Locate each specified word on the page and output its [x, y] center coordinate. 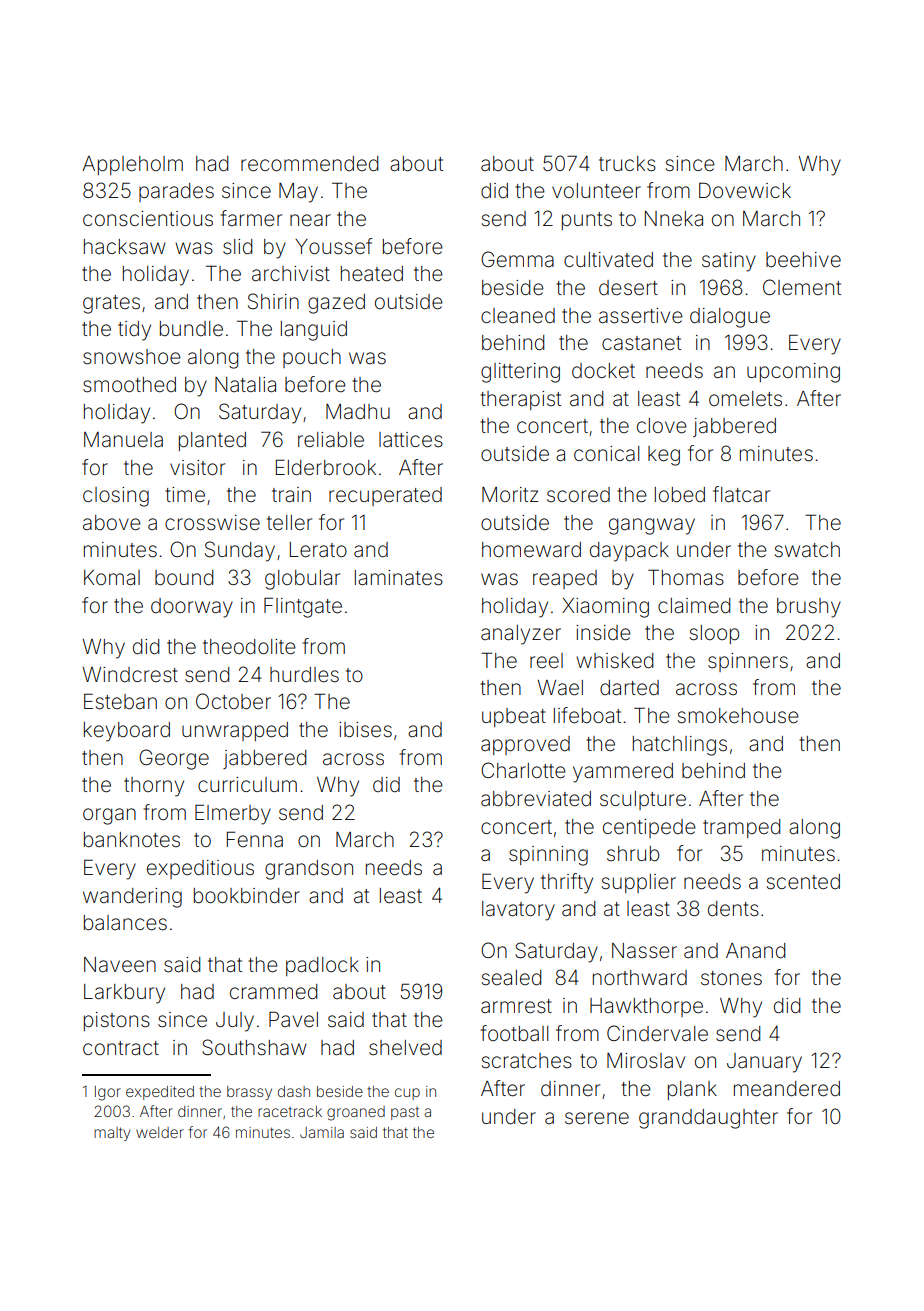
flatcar [741, 494]
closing [116, 497]
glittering [520, 373]
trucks [627, 163]
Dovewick [745, 190]
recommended [309, 164]
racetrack [290, 1111]
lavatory [518, 911]
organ [109, 816]
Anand [755, 950]
